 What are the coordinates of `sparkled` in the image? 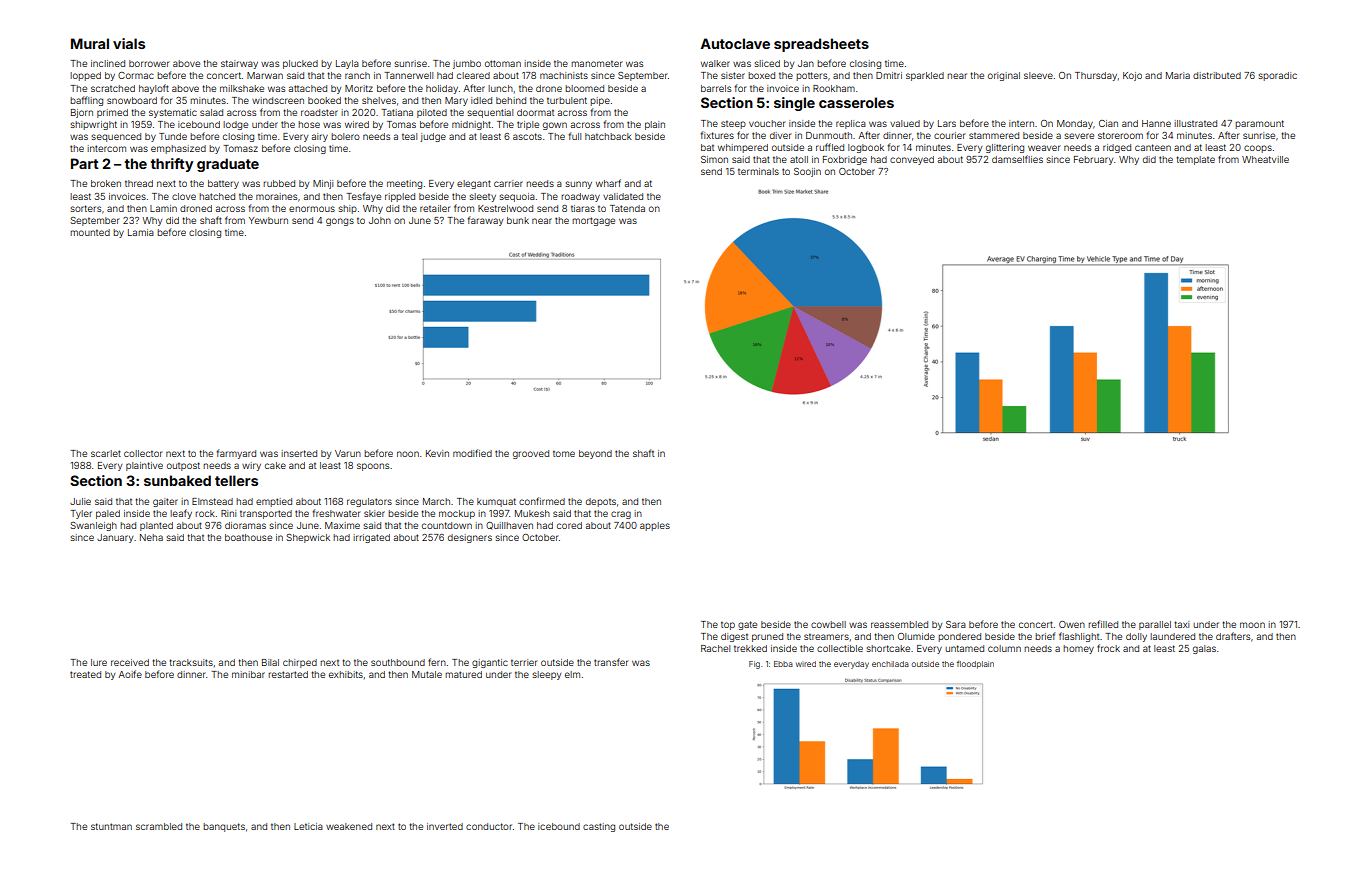 It's located at (925, 76).
